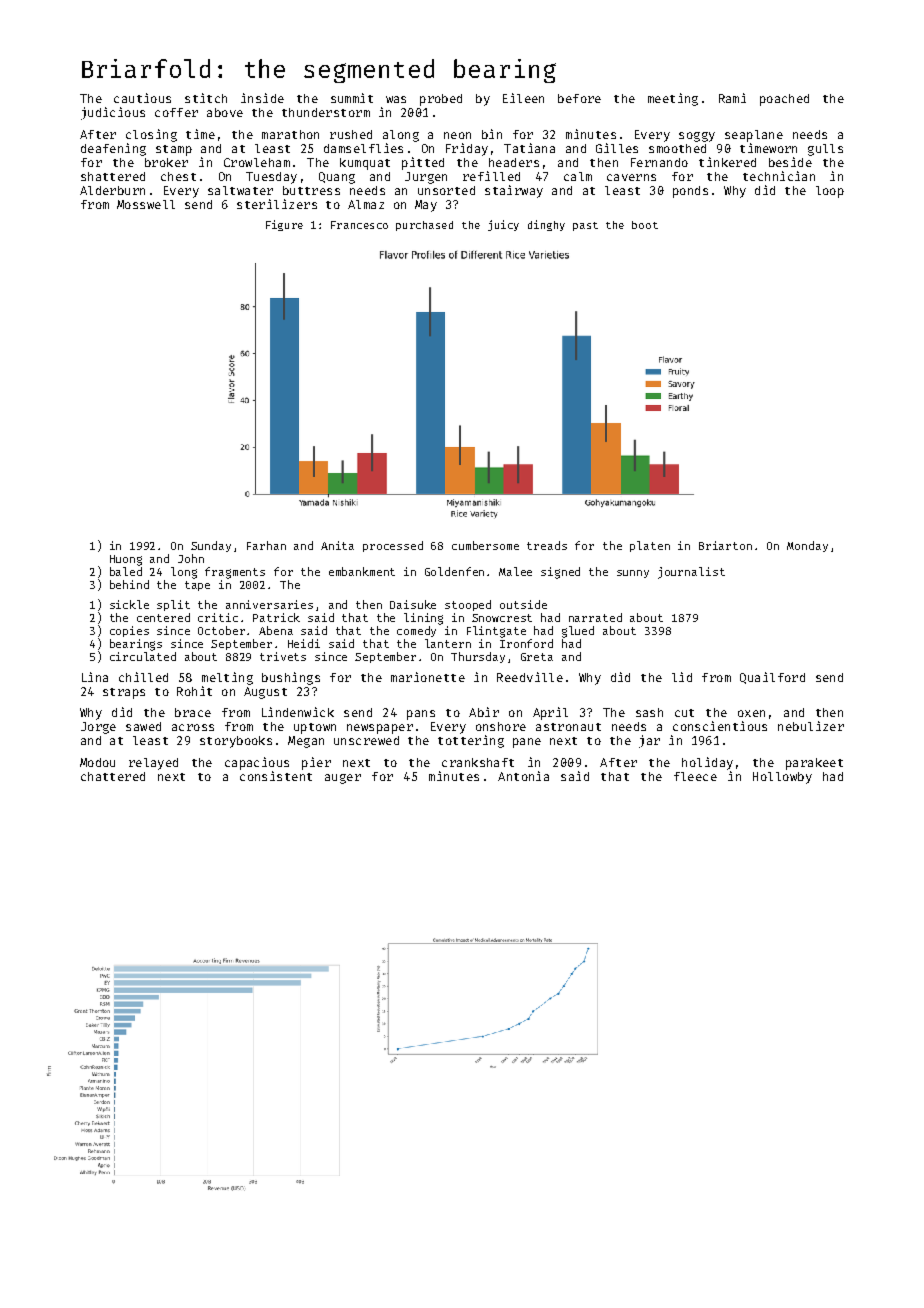 The image size is (924, 1308). Describe the element at coordinates (291, 678) in the document. I see `bushings` at that location.
